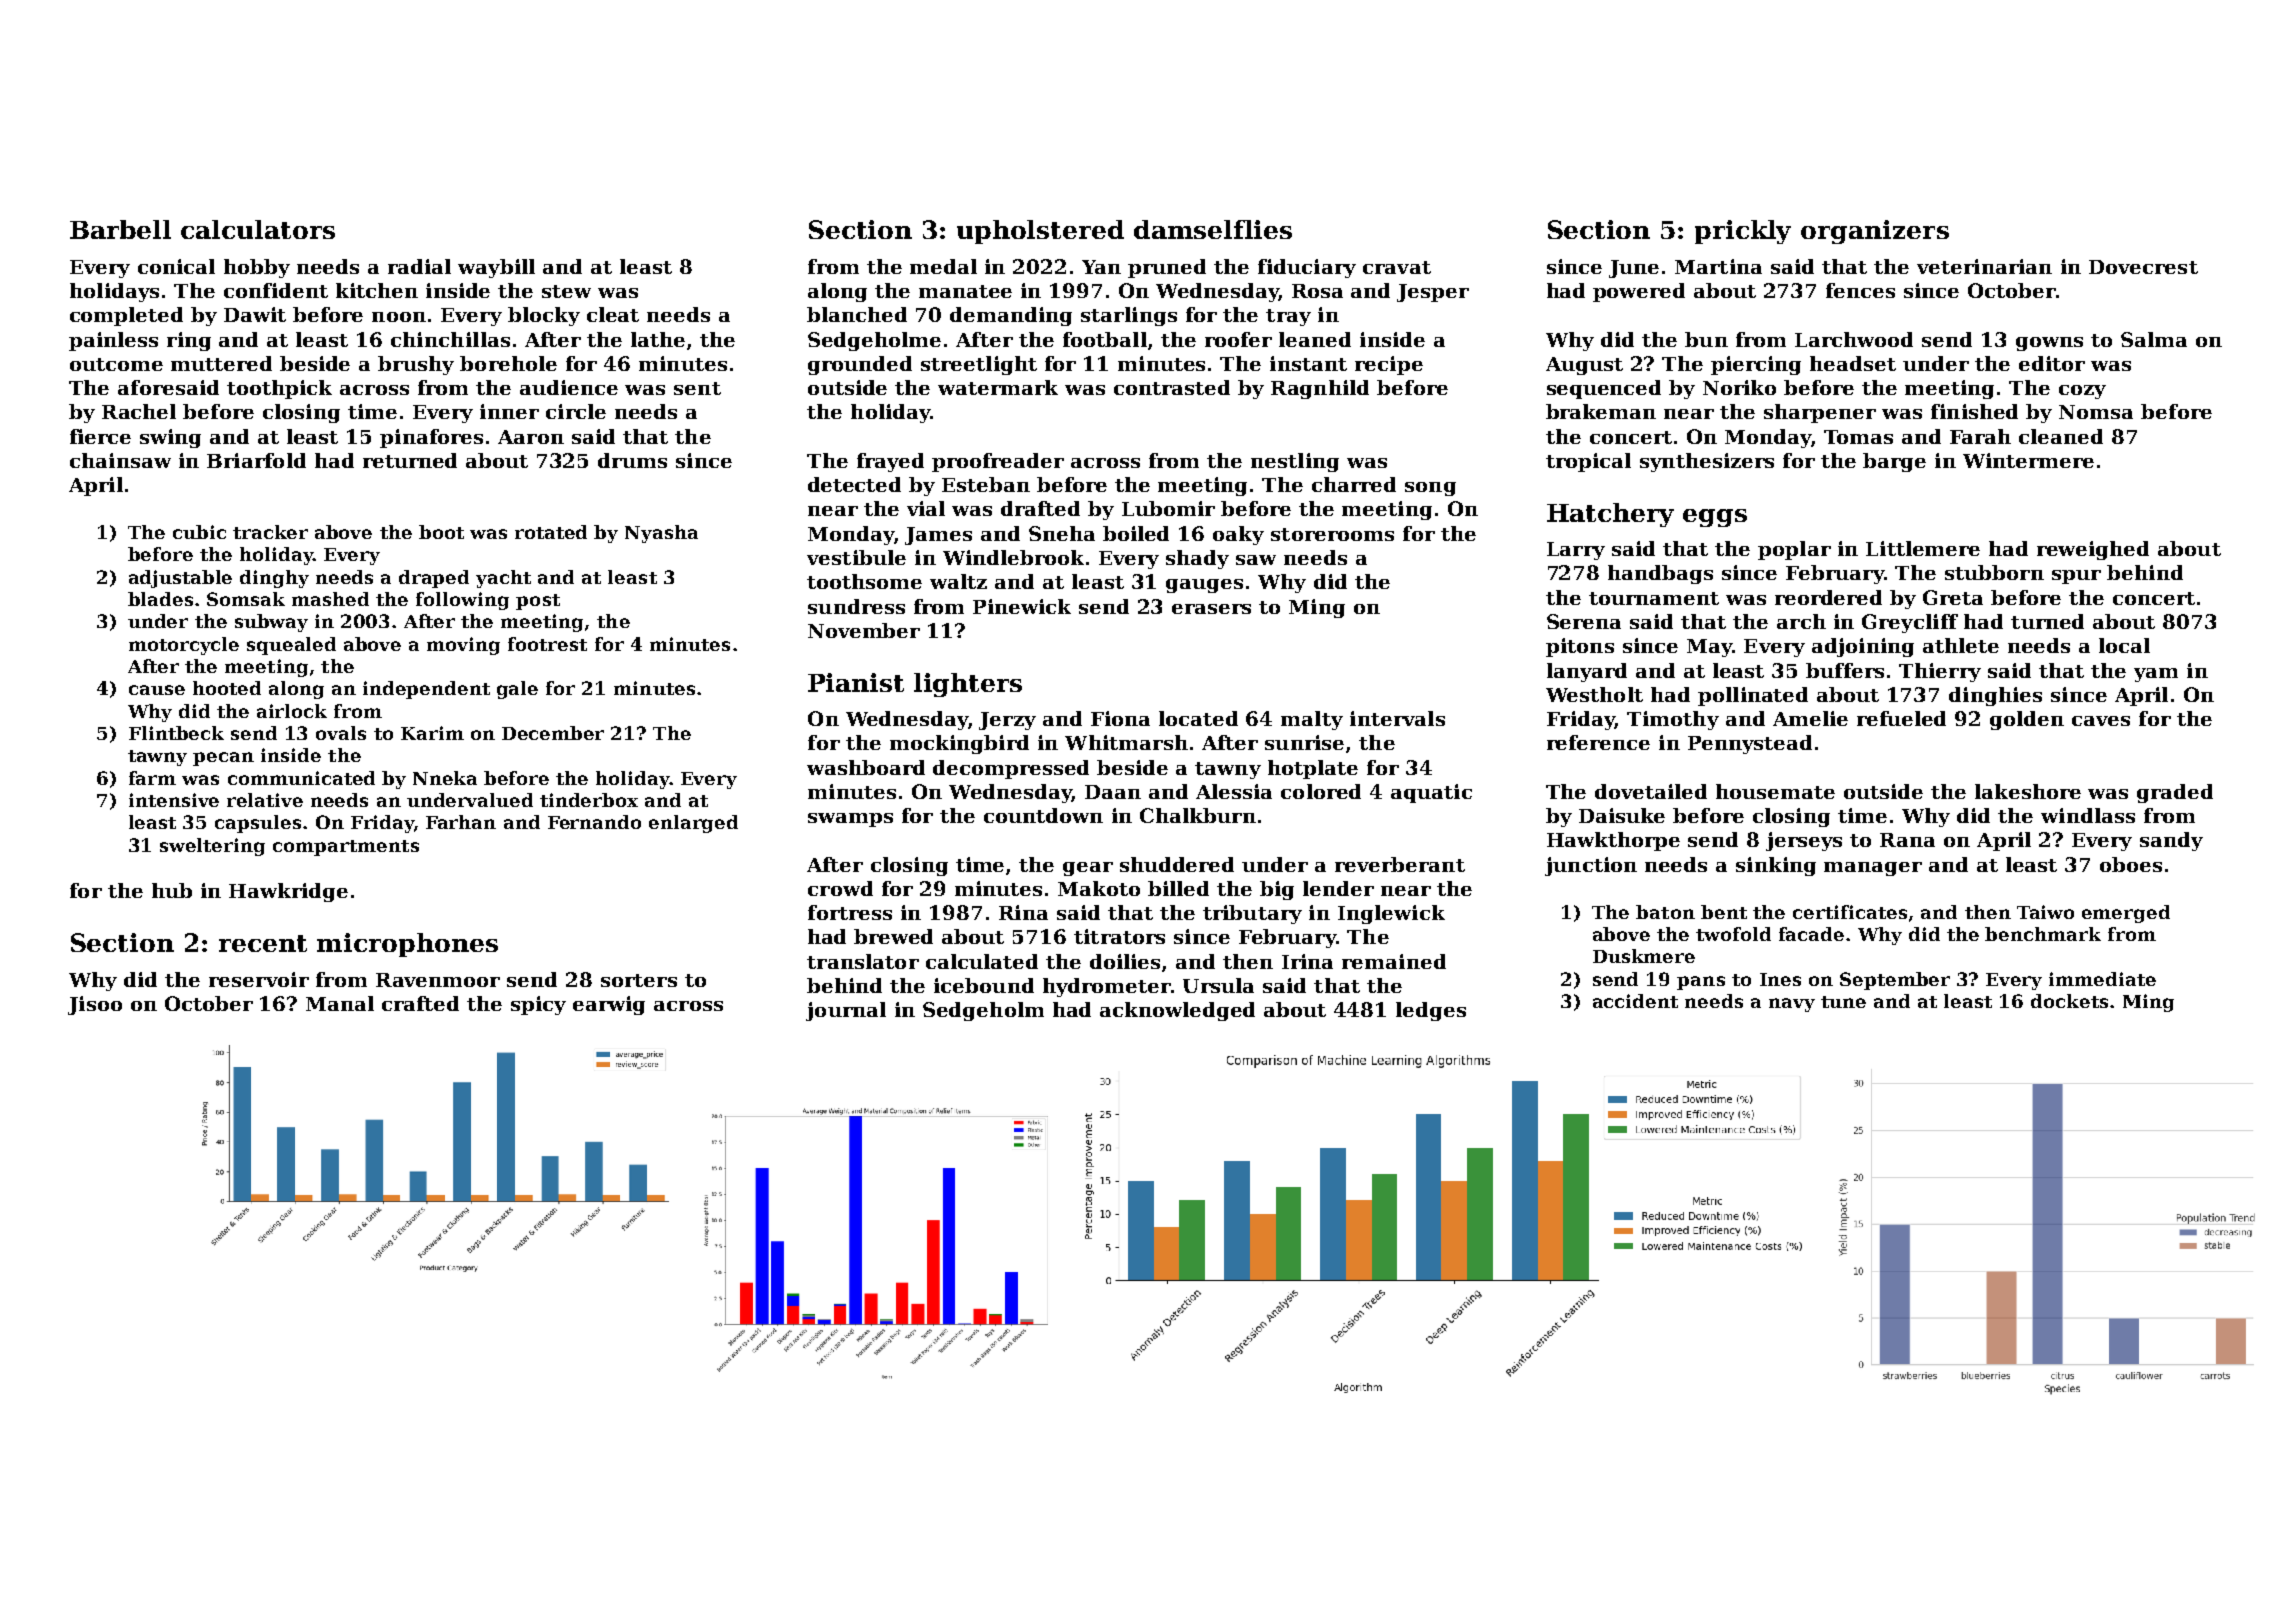 The height and width of the screenshot is (1620, 2292). What do you see at coordinates (979, 365) in the screenshot?
I see `streetlight` at bounding box center [979, 365].
